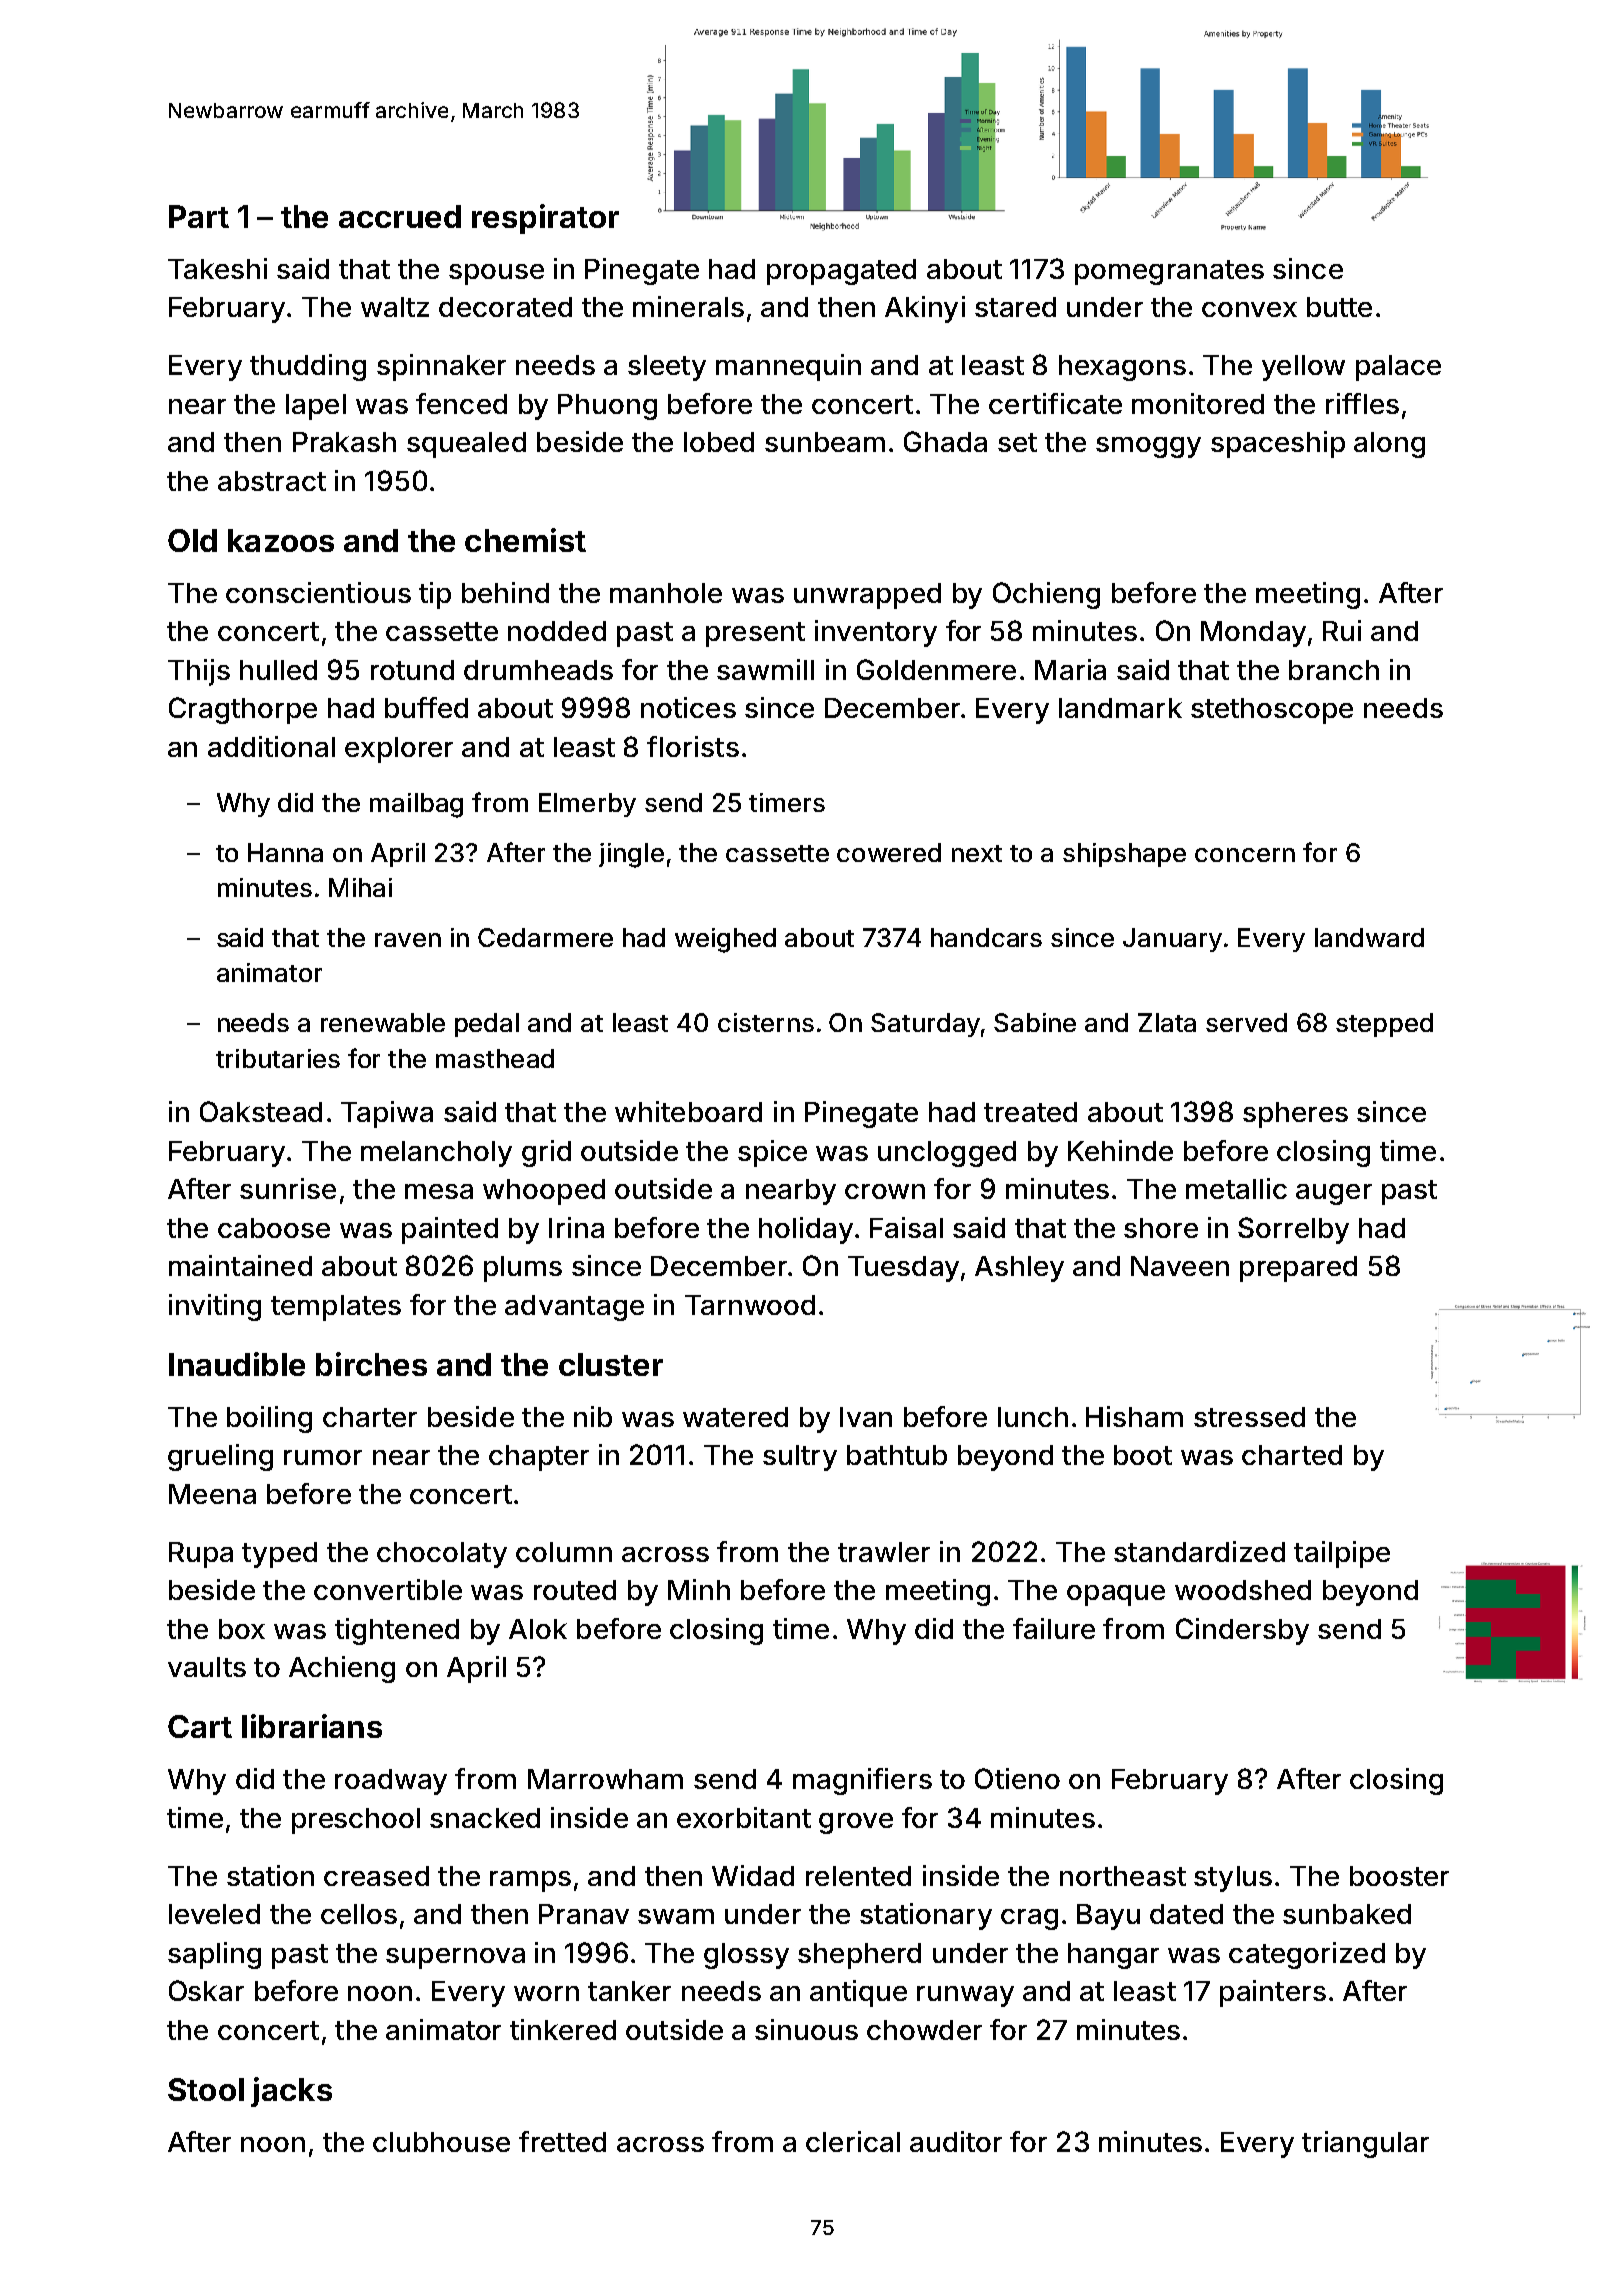 This screenshot has width=1620, height=2292. What do you see at coordinates (1389, 445) in the screenshot?
I see `along` at bounding box center [1389, 445].
